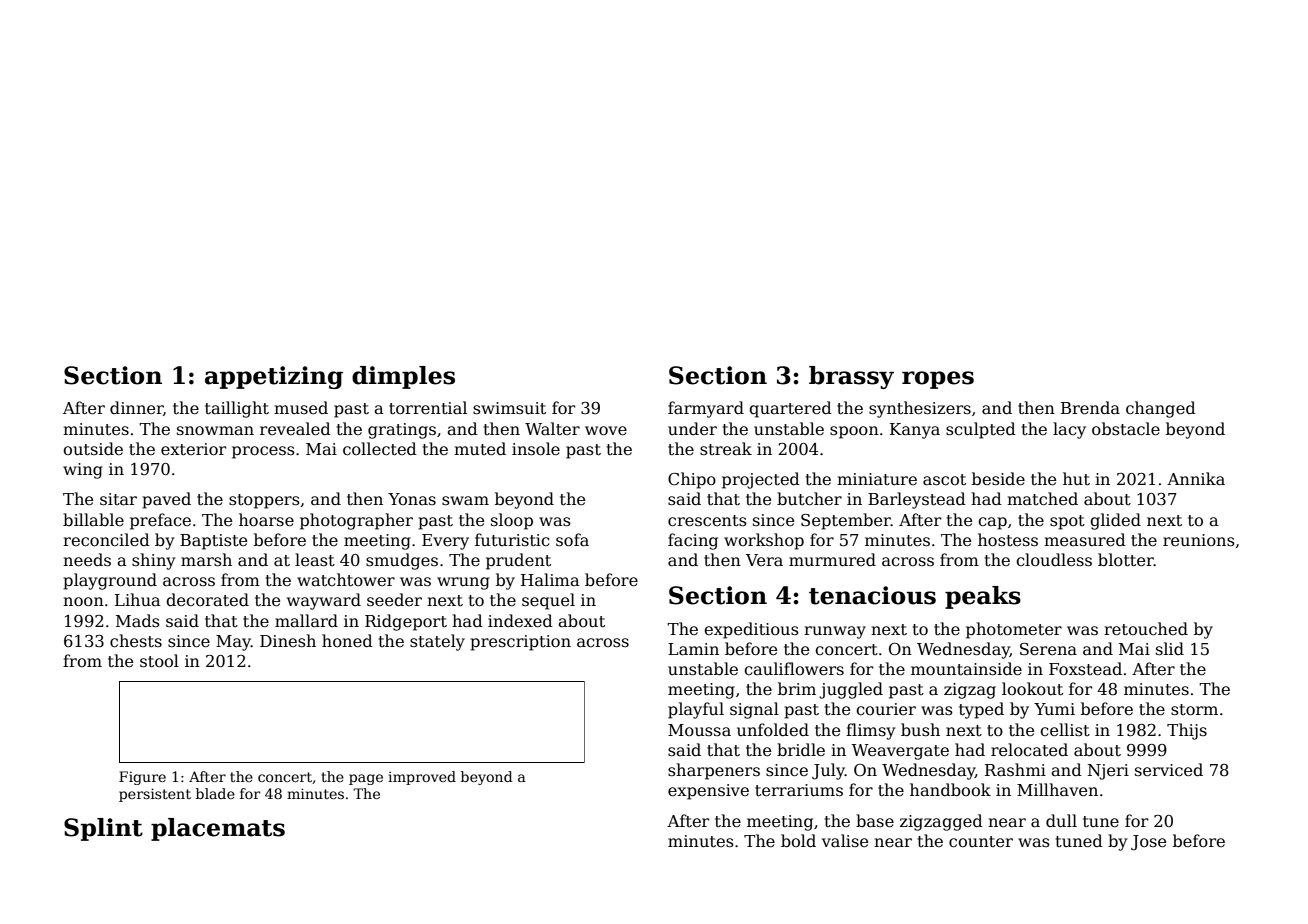 This screenshot has height=924, width=1308. What do you see at coordinates (1029, 750) in the screenshot?
I see `relocated` at bounding box center [1029, 750].
